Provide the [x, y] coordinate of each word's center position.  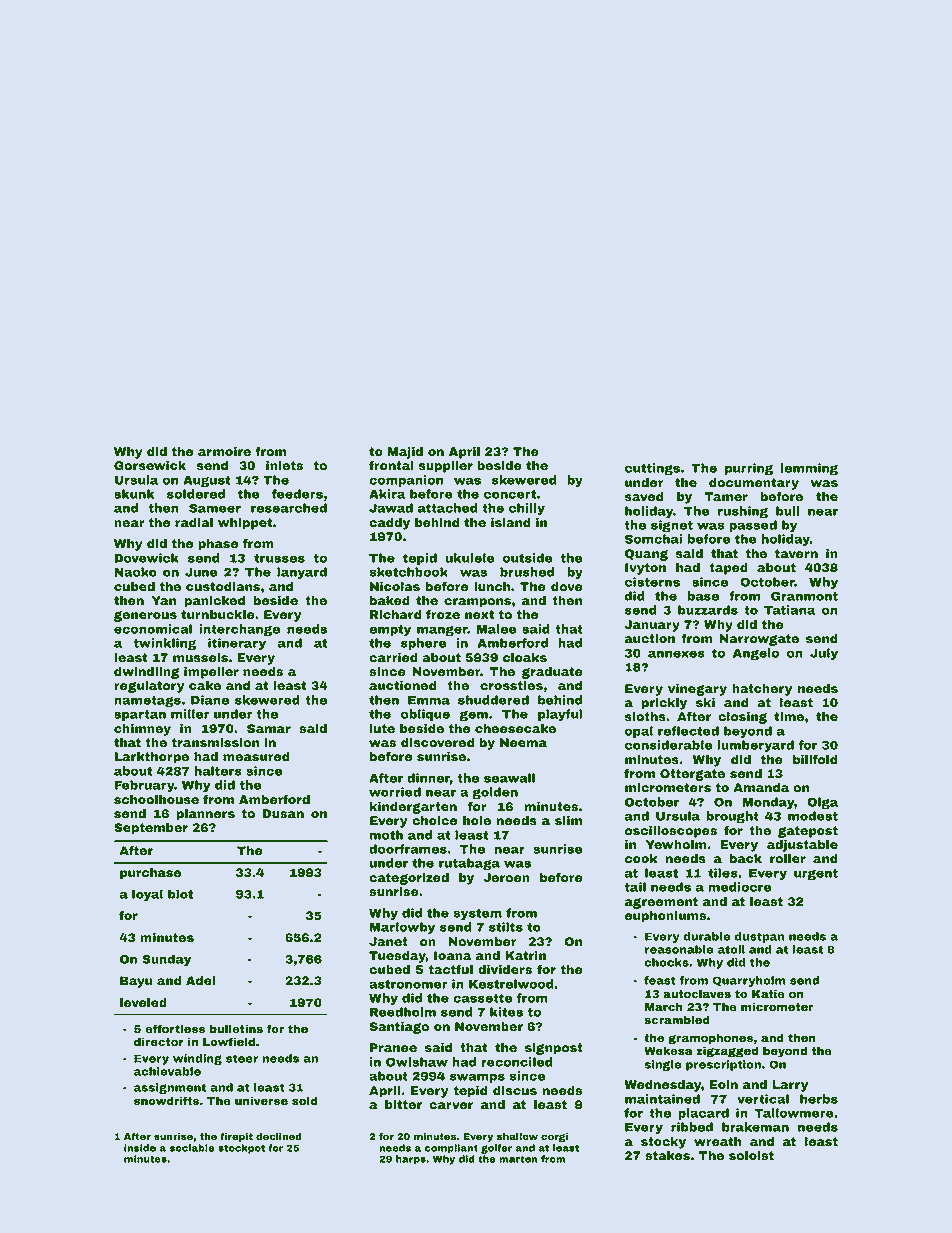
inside [140, 1148]
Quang [646, 555]
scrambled [677, 1019]
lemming [809, 469]
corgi [554, 1137]
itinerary [237, 644]
